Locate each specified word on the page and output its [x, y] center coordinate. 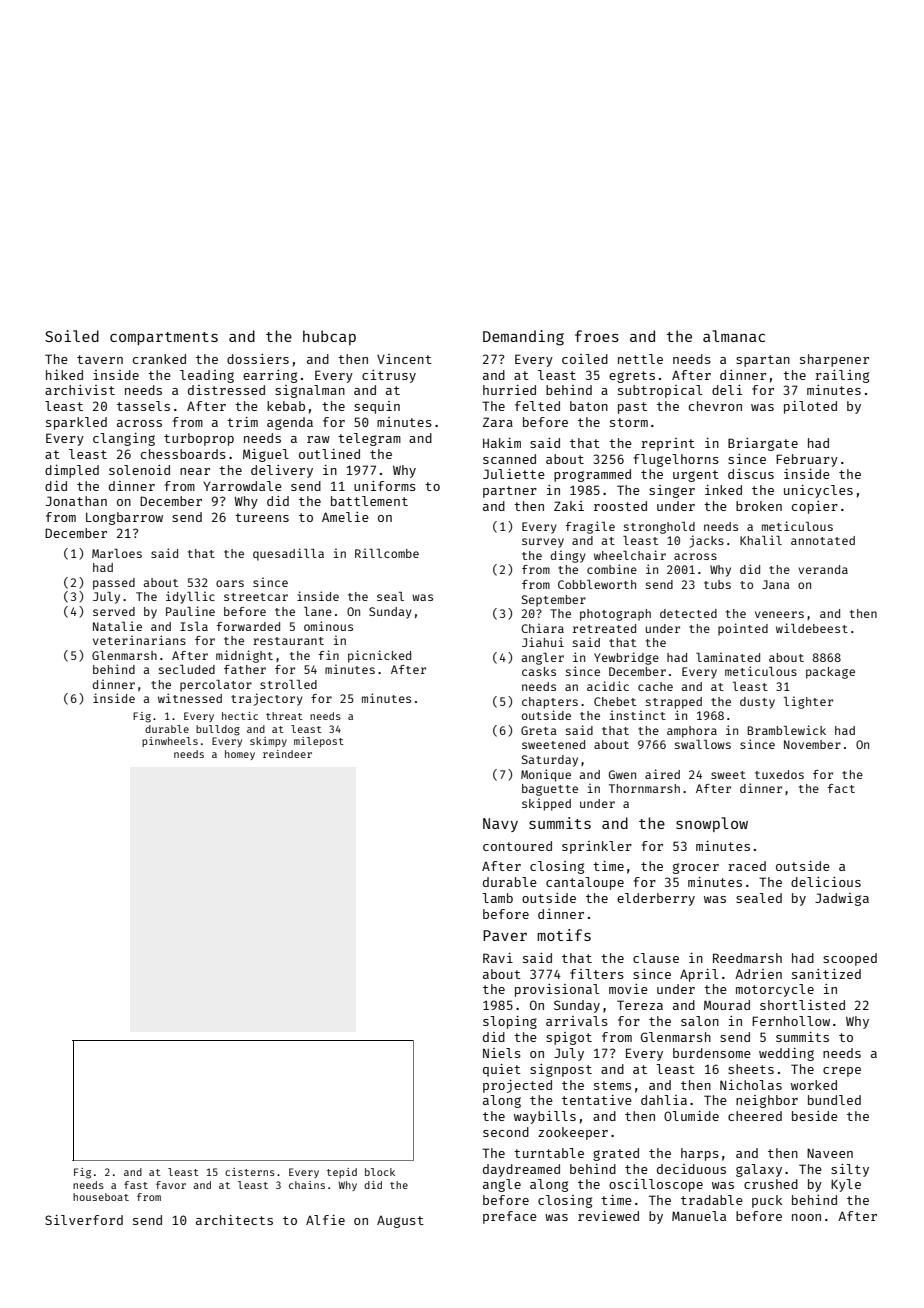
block [380, 1172]
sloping [510, 1022]
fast [136, 1185]
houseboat [101, 1197]
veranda [823, 569]
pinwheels [170, 742]
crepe [842, 1072]
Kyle [846, 1185]
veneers [779, 614]
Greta [539, 730]
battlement [369, 501]
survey [543, 543]
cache [655, 686]
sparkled [76, 423]
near [195, 471]
